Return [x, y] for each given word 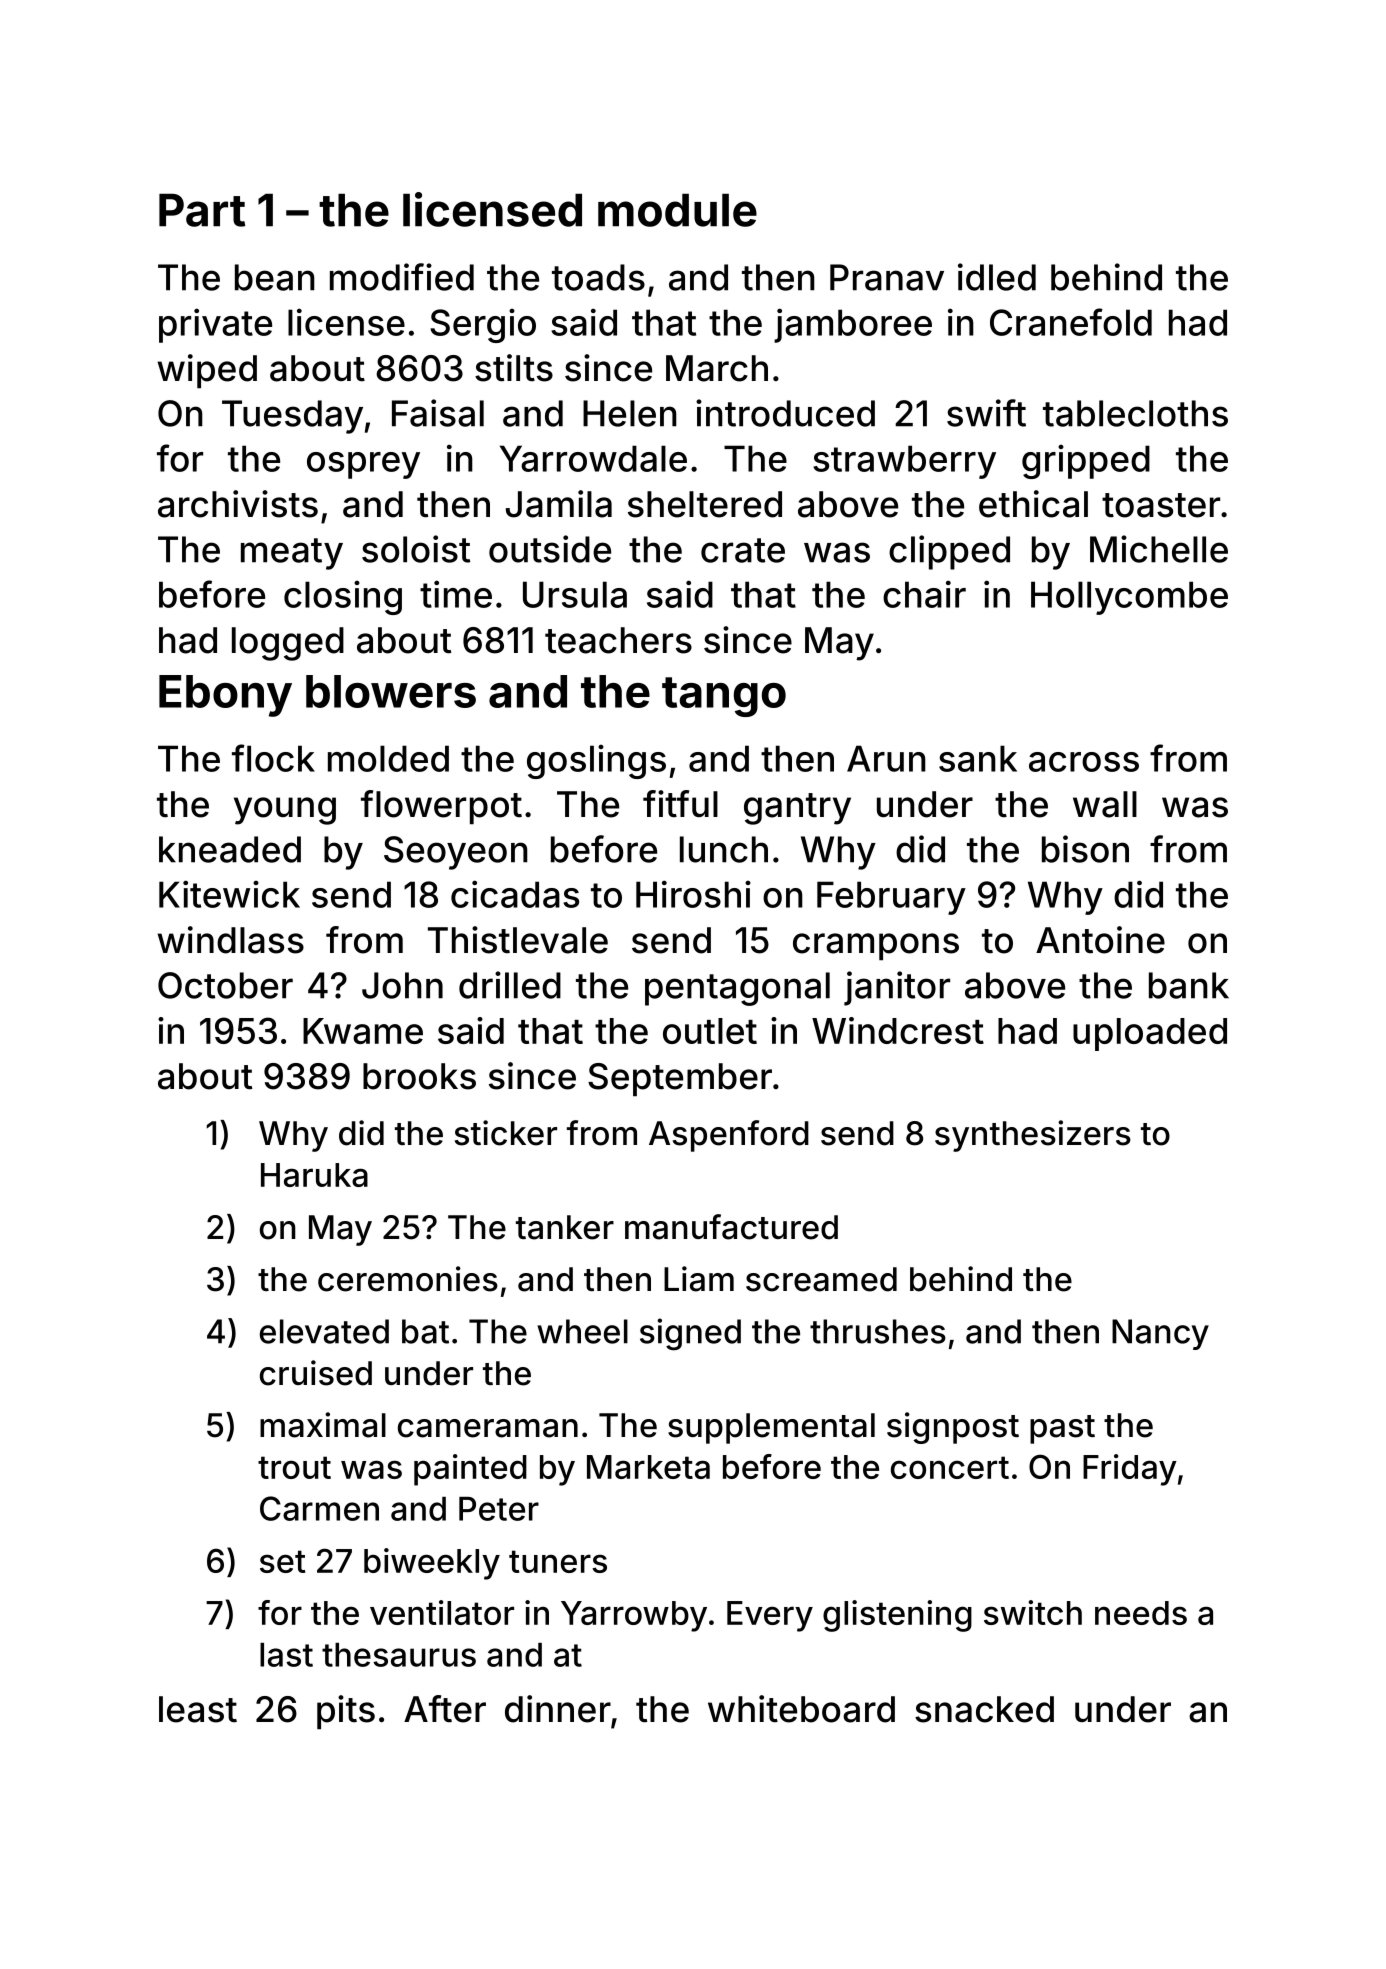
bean [275, 277]
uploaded [1150, 1034]
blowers [391, 691]
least [198, 1709]
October [225, 985]
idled [997, 277]
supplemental [771, 1428]
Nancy [1160, 1334]
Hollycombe [1129, 598]
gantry [797, 809]
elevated [324, 1331]
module [677, 210]
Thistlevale [518, 940]
